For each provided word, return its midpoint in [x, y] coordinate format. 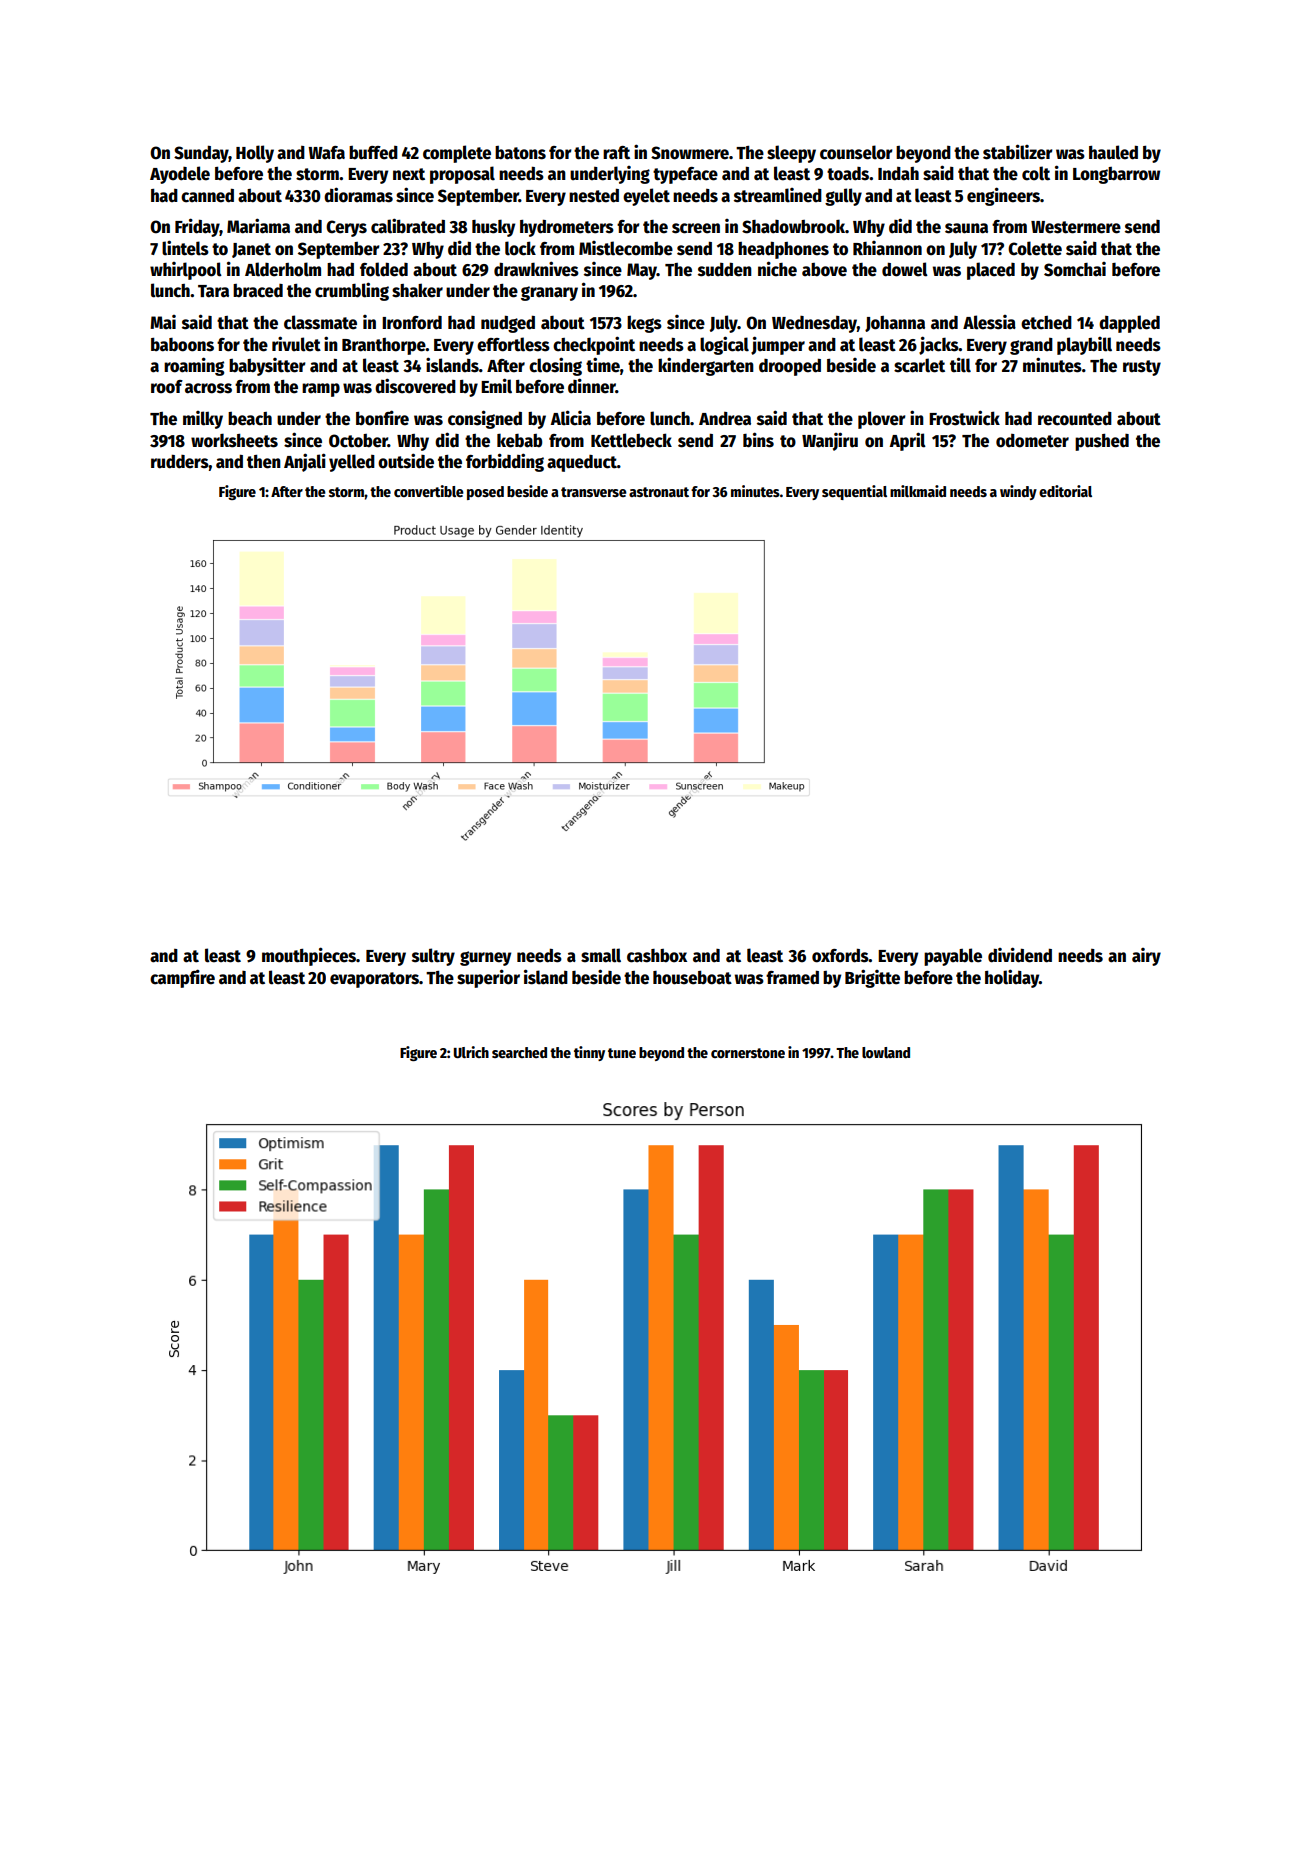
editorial [1065, 491]
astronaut [659, 492]
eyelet [646, 197]
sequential [854, 492]
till [960, 365]
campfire [182, 978]
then [264, 462]
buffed [373, 153]
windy [1018, 492]
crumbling [352, 291]
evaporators [374, 980]
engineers [1003, 196]
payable [953, 957]
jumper [778, 345]
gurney [485, 958]
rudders [180, 461]
